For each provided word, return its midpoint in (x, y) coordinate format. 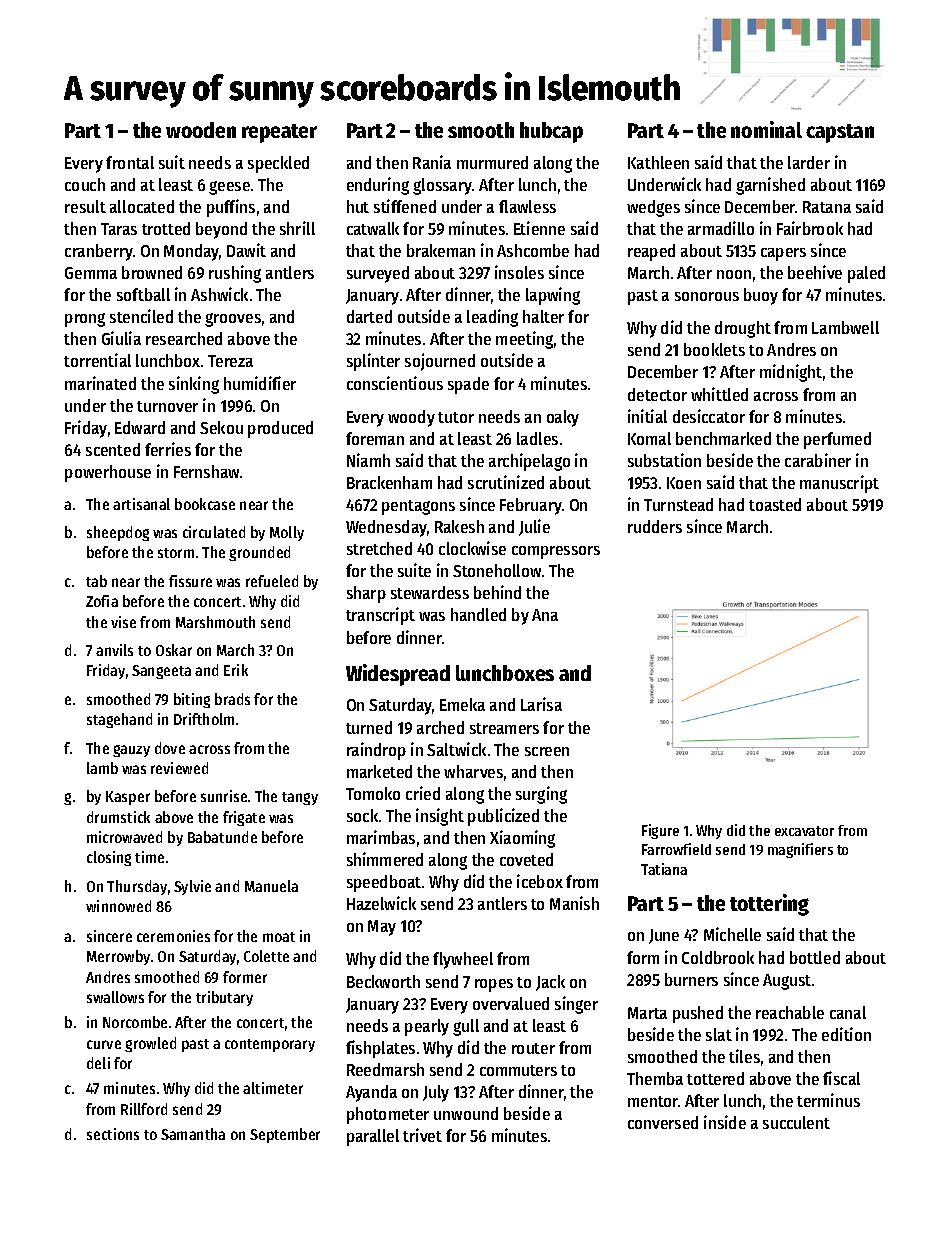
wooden (201, 130)
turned (369, 727)
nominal (766, 129)
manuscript (839, 484)
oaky (563, 418)
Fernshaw (206, 471)
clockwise (472, 548)
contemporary (270, 1045)
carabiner (818, 460)
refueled (272, 581)
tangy (300, 798)
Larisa (541, 704)
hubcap (551, 132)
